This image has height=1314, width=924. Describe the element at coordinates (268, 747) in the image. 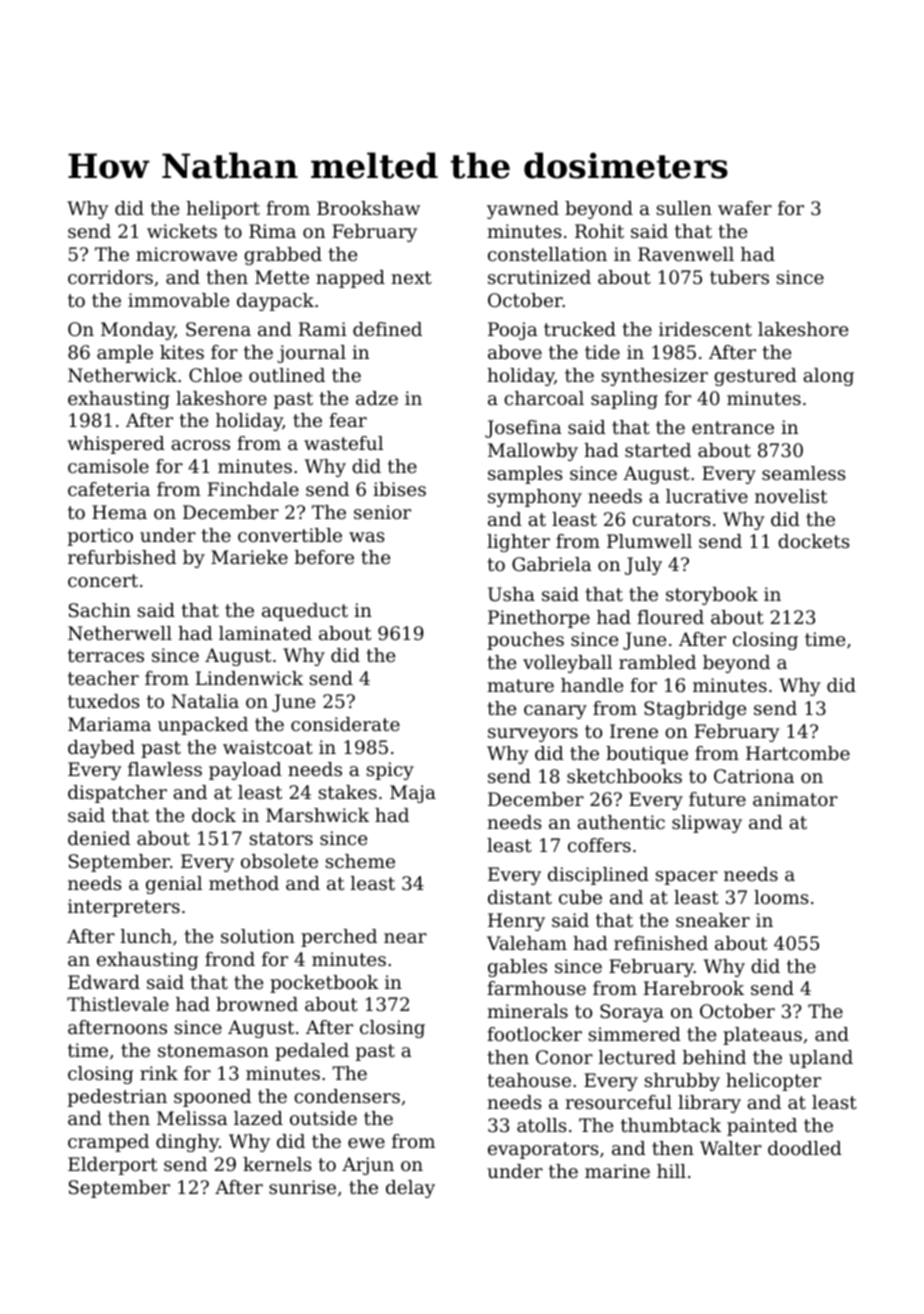

I see `waistcoat` at that location.
